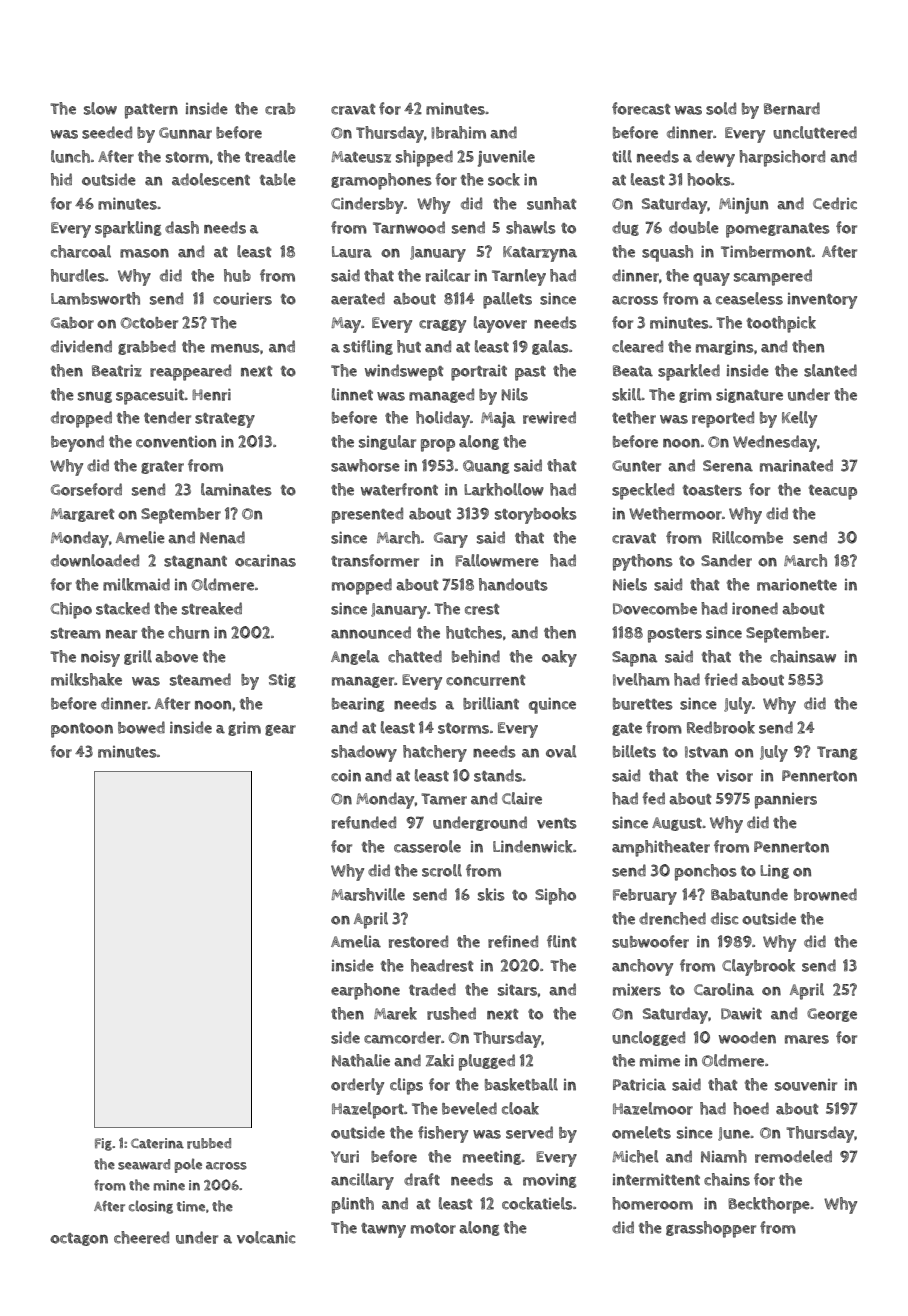  I want to click on hatchery, so click(435, 753).
